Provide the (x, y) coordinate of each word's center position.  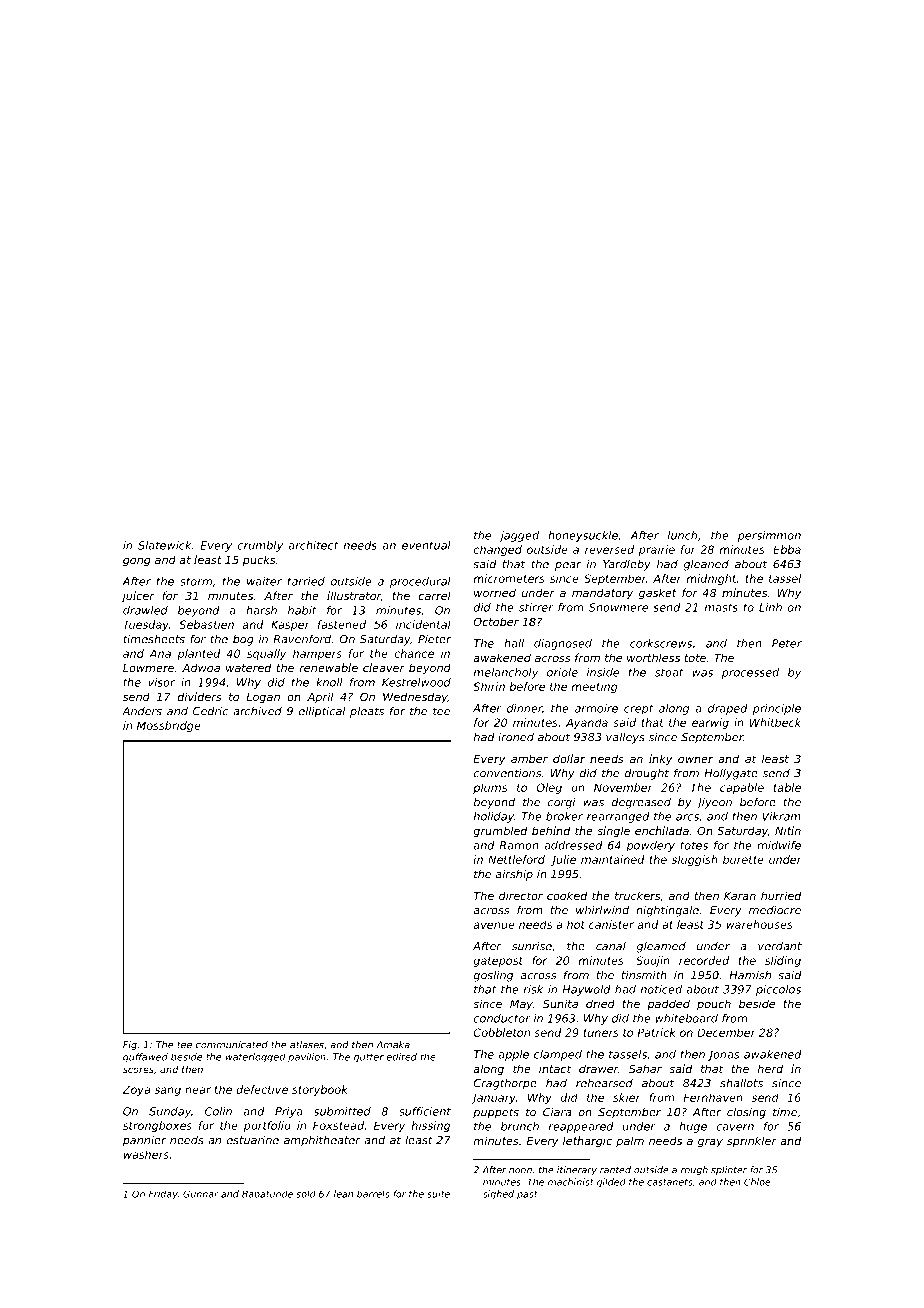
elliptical (322, 712)
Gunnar (200, 1194)
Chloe (757, 1182)
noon (520, 1171)
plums (490, 788)
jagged (519, 536)
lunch (682, 535)
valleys (625, 738)
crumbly (260, 546)
